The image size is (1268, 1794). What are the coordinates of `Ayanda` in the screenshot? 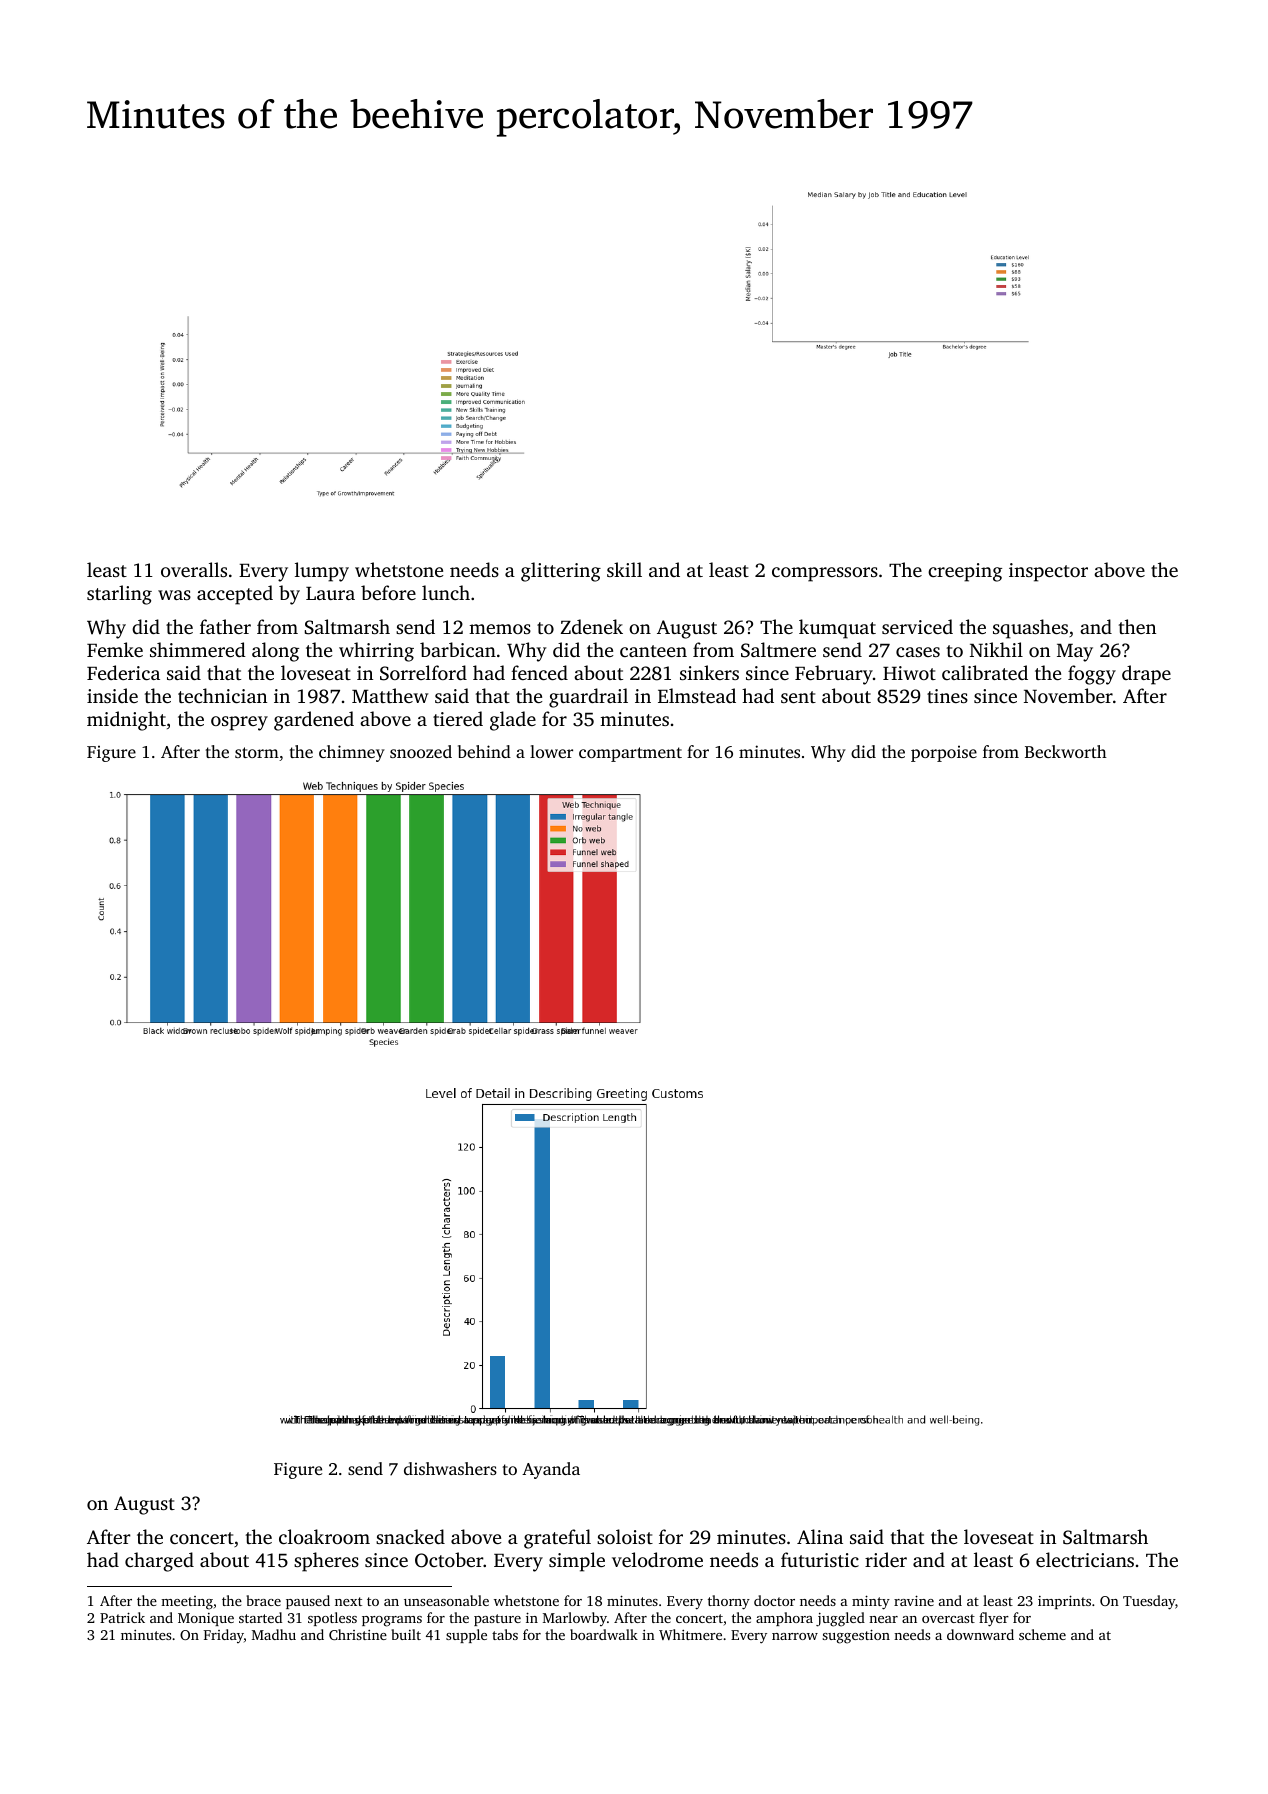 It's located at (551, 1470).
